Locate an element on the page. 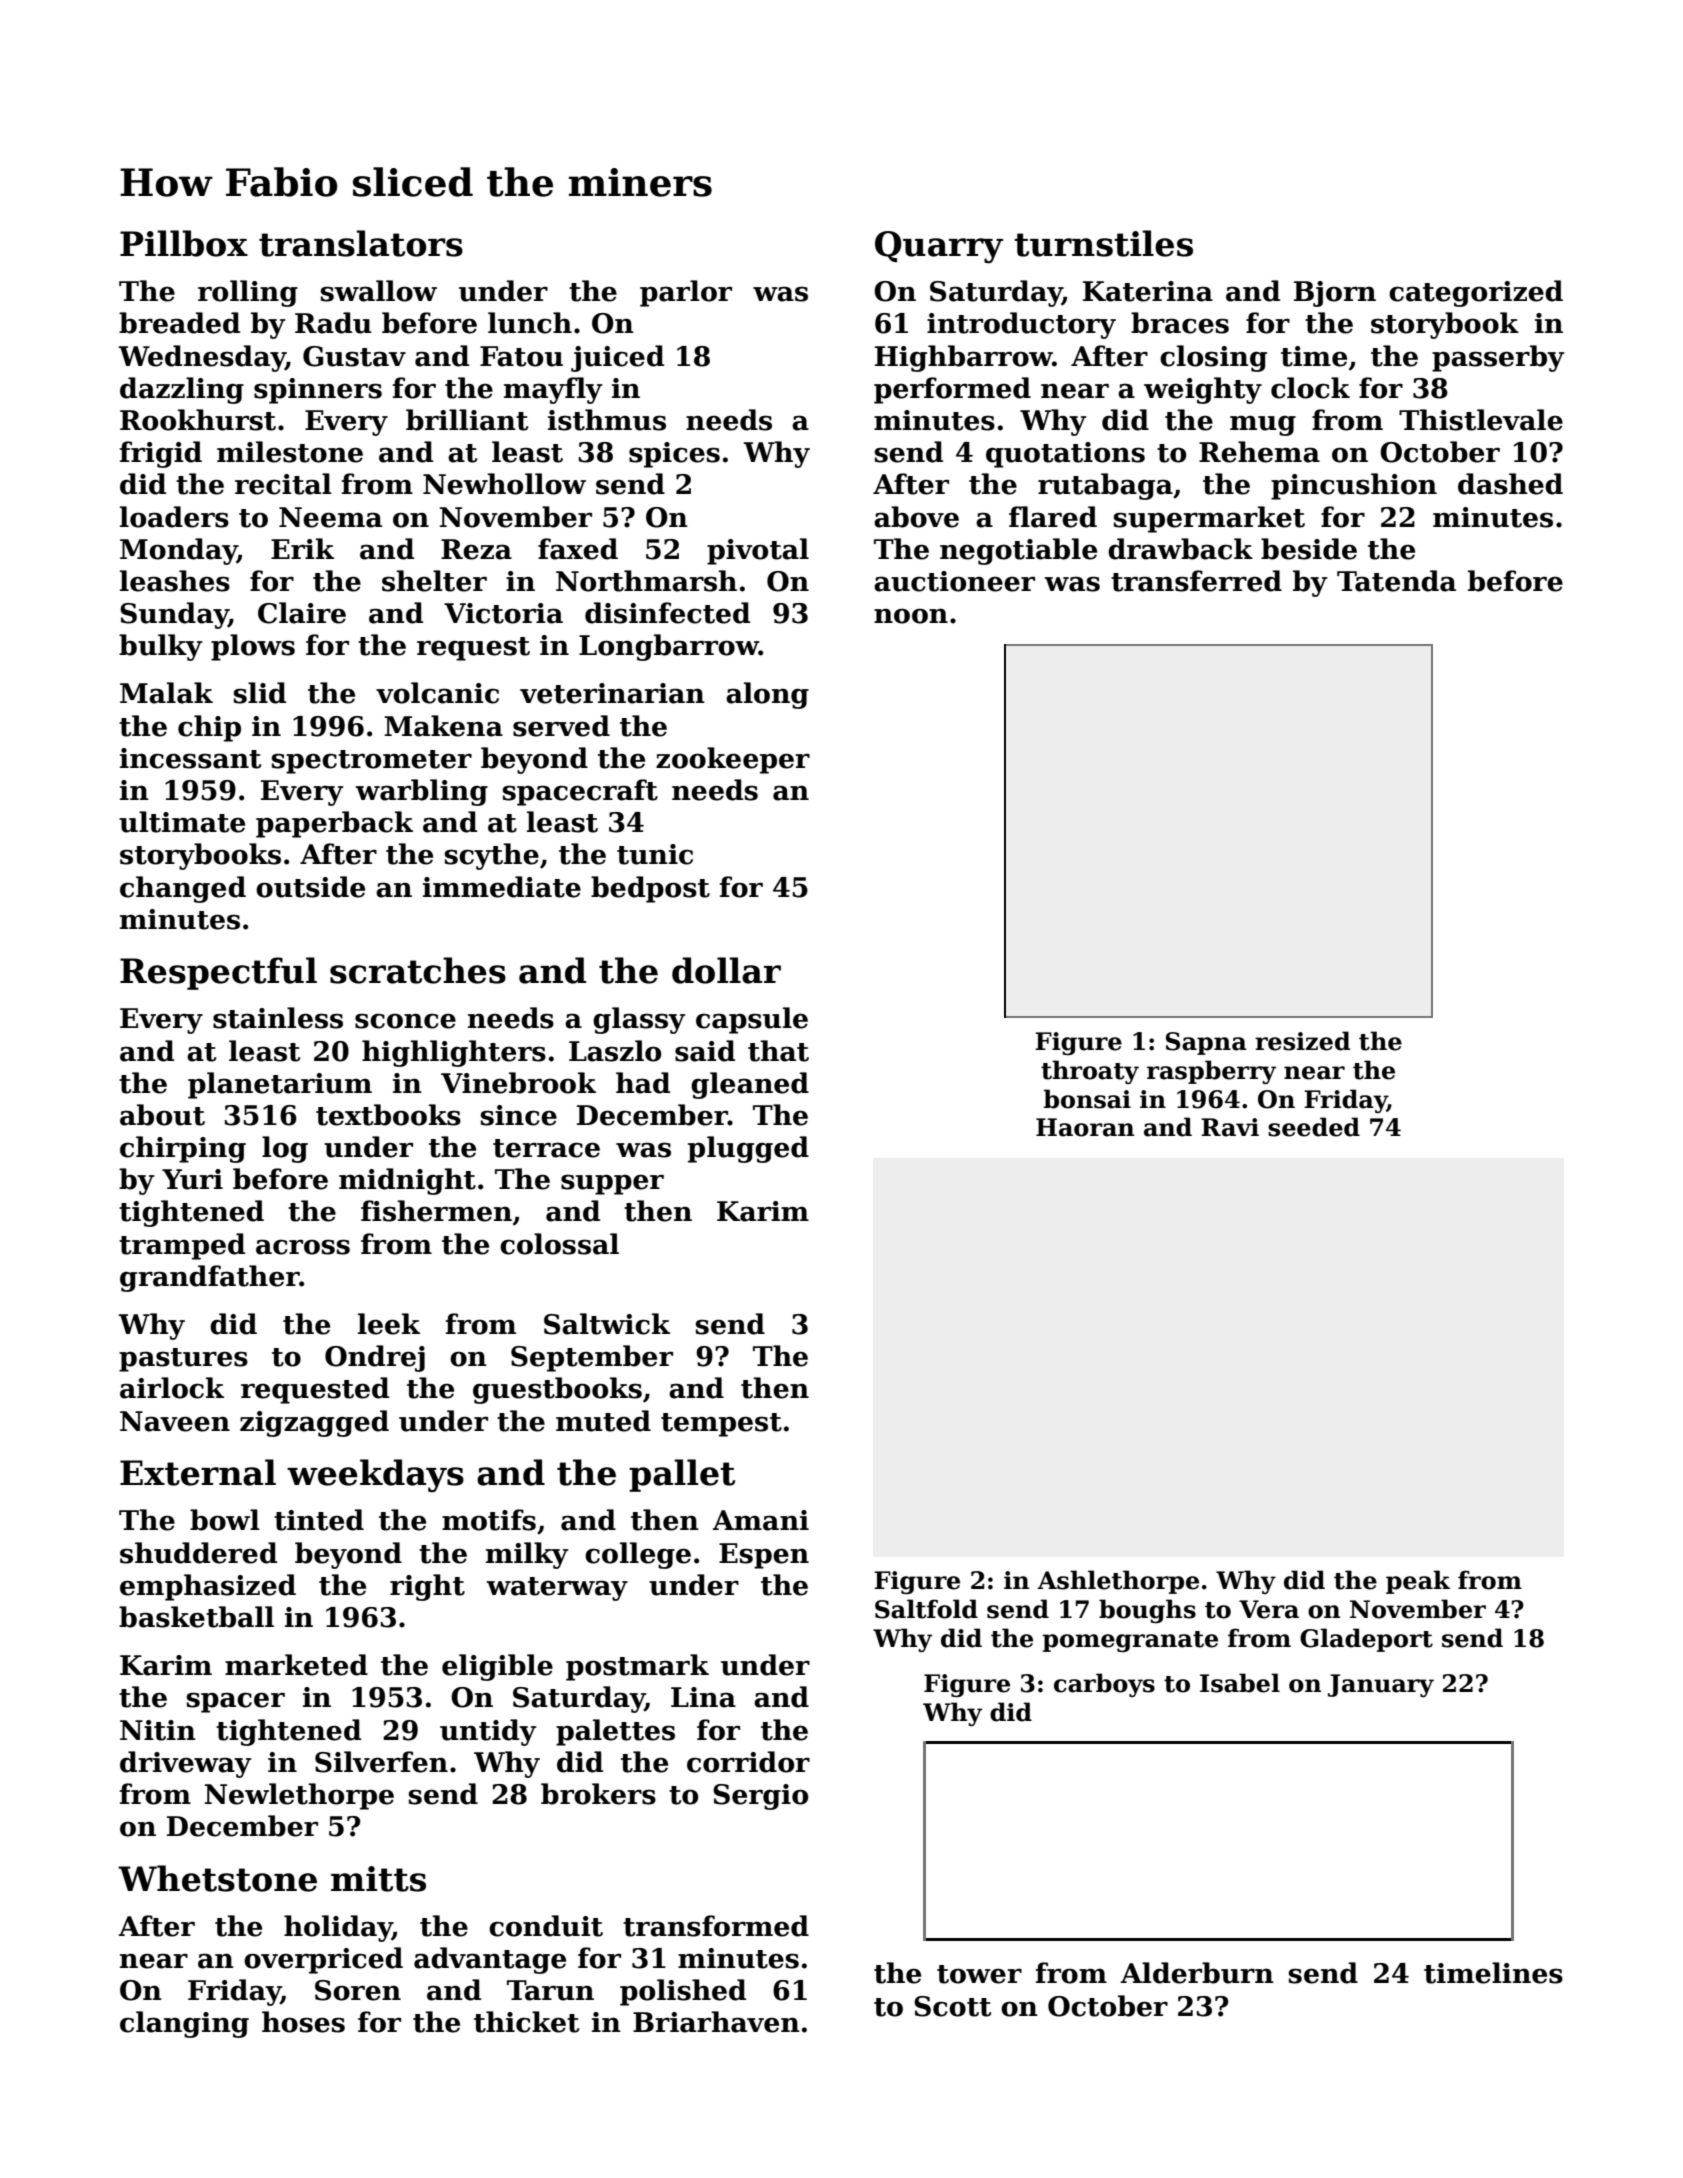 This document has height=2178, width=1683. Pillbox is located at coordinates (184, 243).
